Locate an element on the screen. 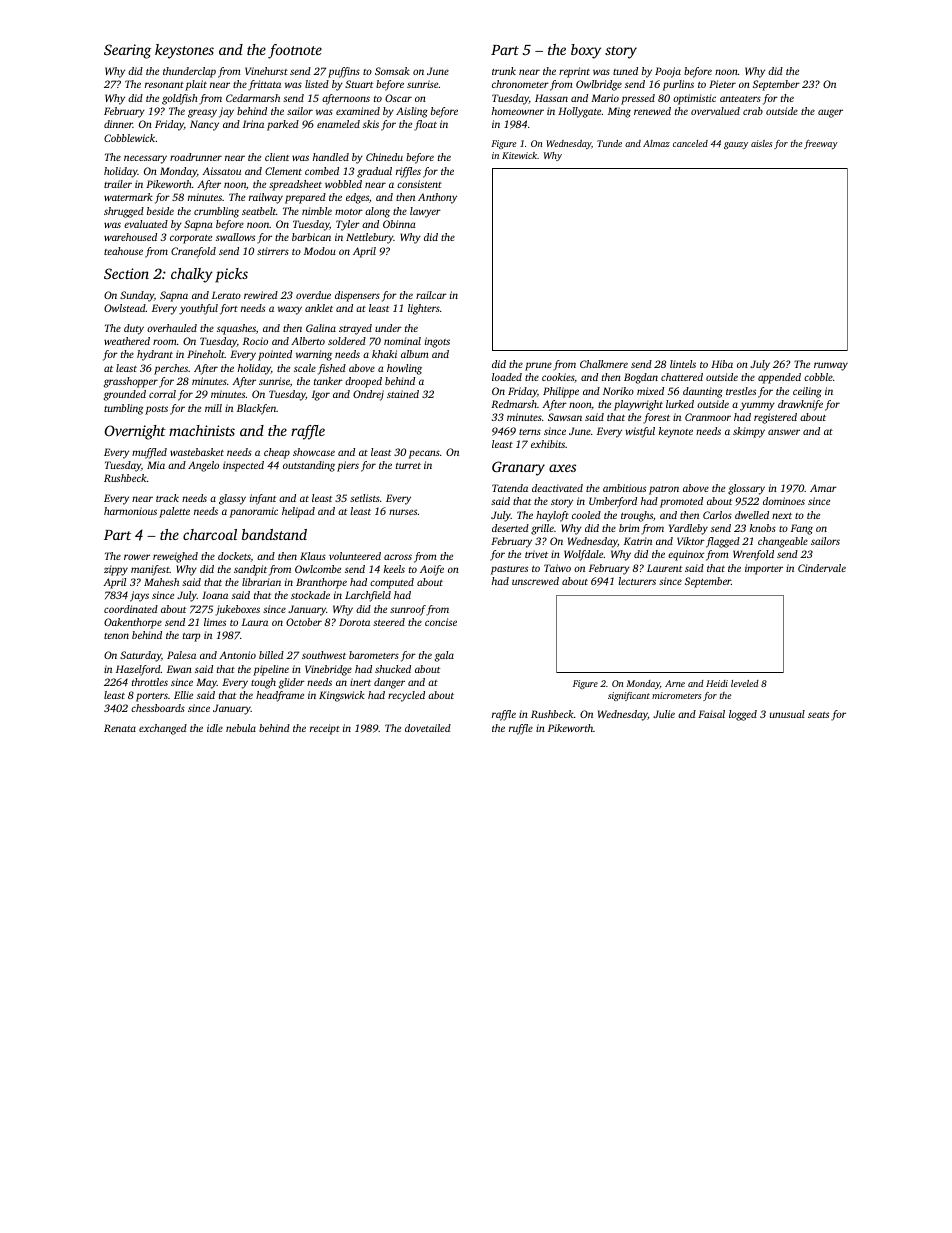  overvalued is located at coordinates (715, 111).
